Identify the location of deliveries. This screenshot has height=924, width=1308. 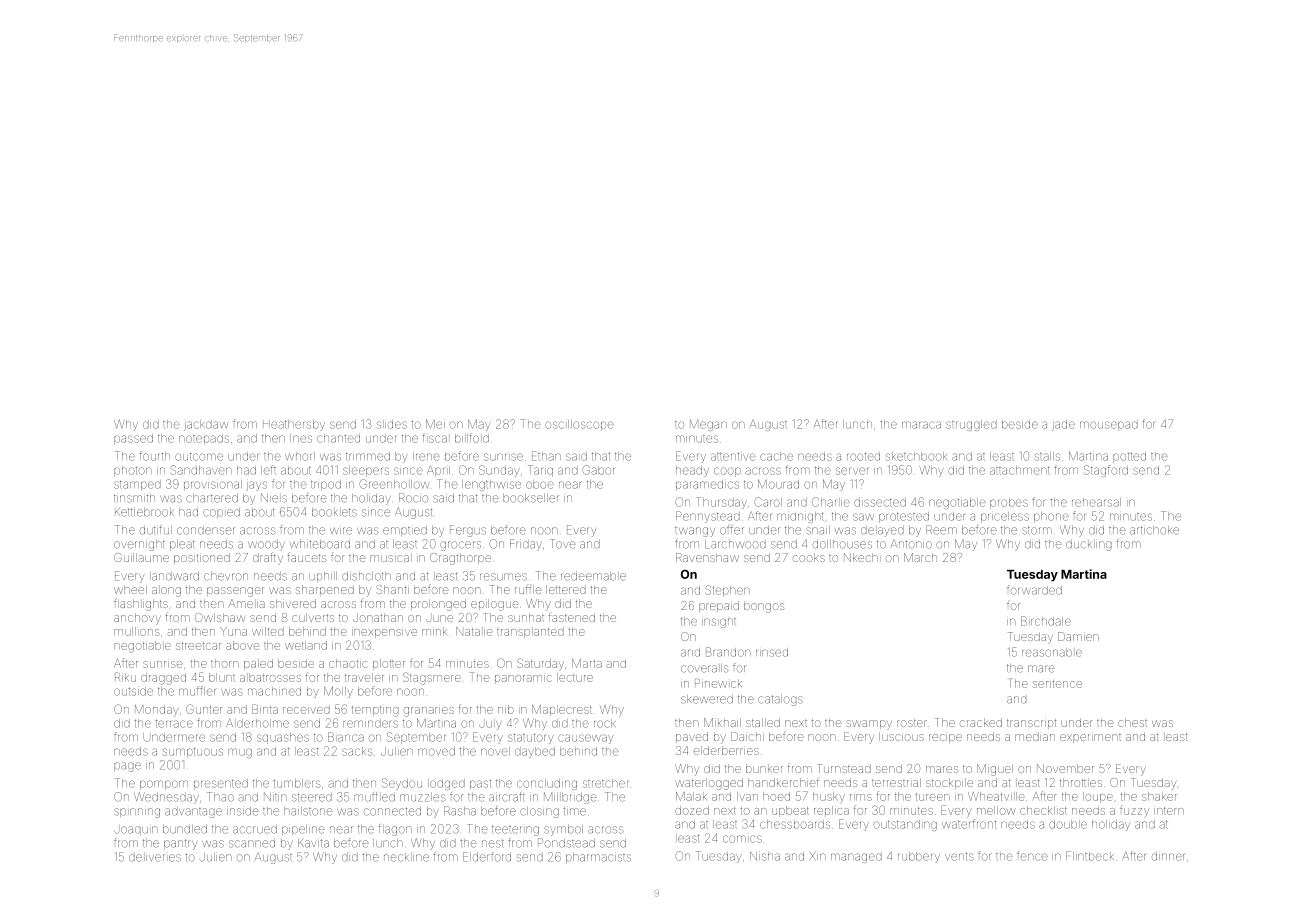
(155, 857).
